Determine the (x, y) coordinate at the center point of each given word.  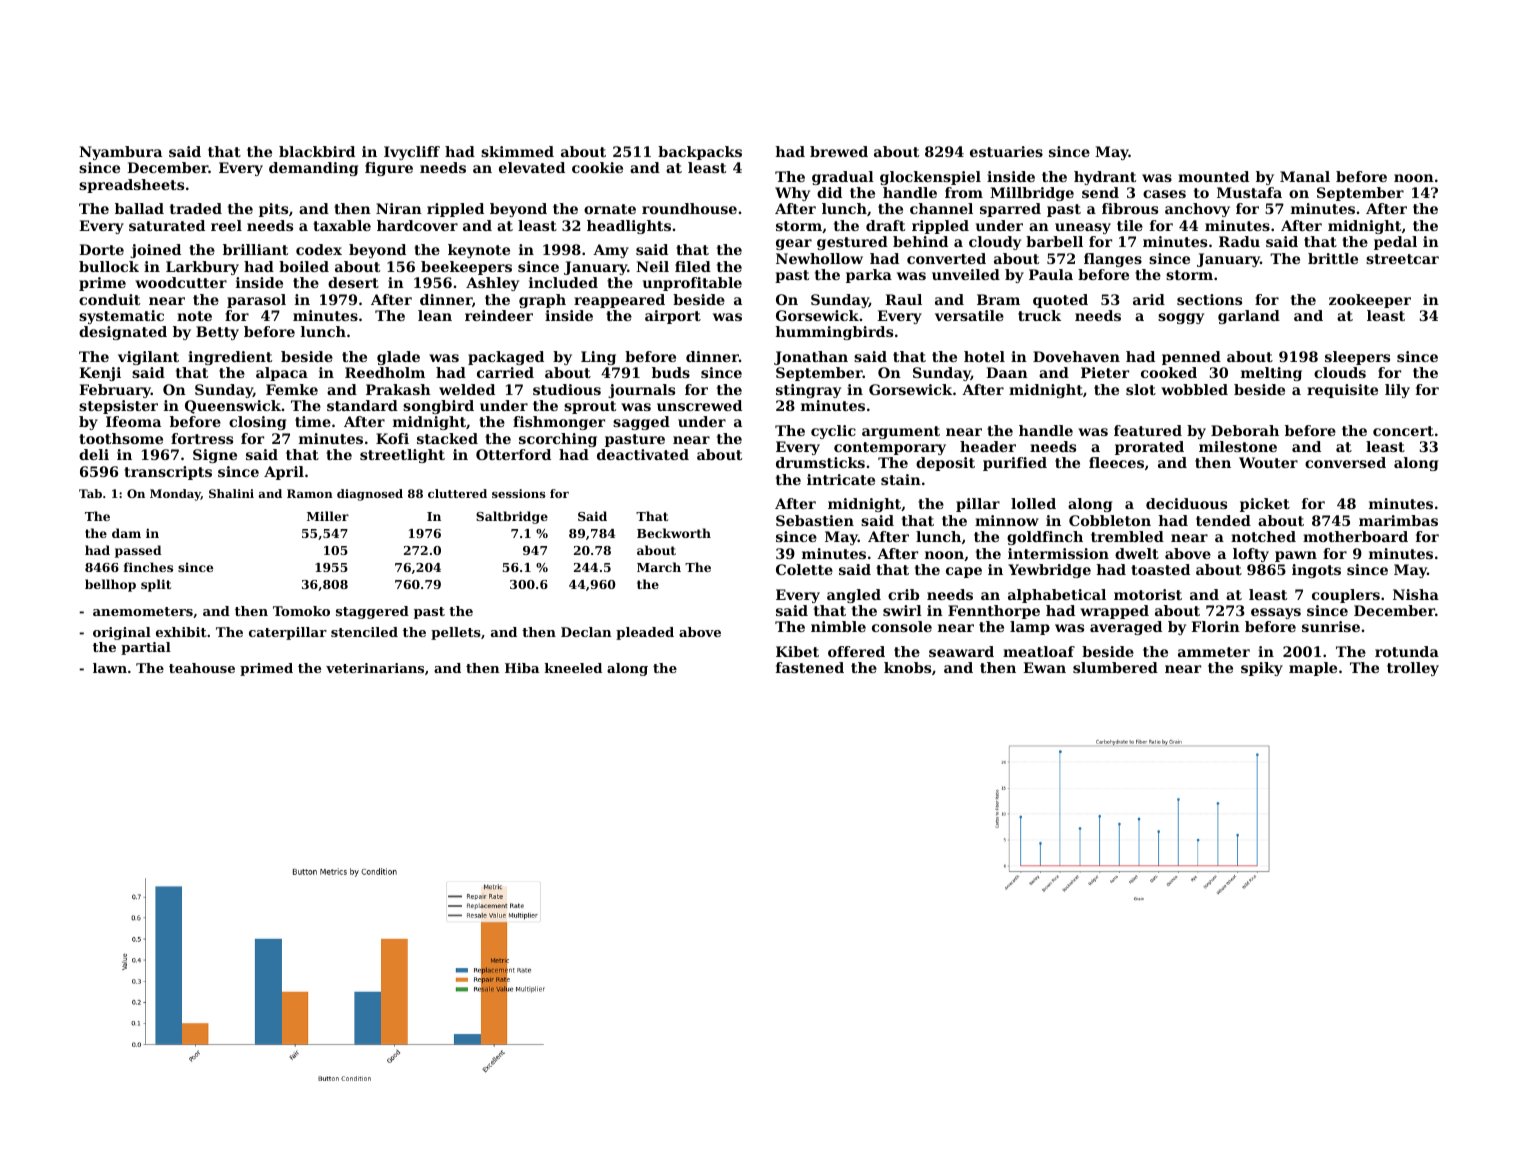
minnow (1007, 520)
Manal (1305, 176)
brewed (839, 151)
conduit (109, 299)
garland (1249, 317)
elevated (532, 167)
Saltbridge (512, 517)
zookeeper (1370, 301)
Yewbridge (1049, 571)
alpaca (282, 374)
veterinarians (375, 668)
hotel (984, 356)
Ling (598, 358)
